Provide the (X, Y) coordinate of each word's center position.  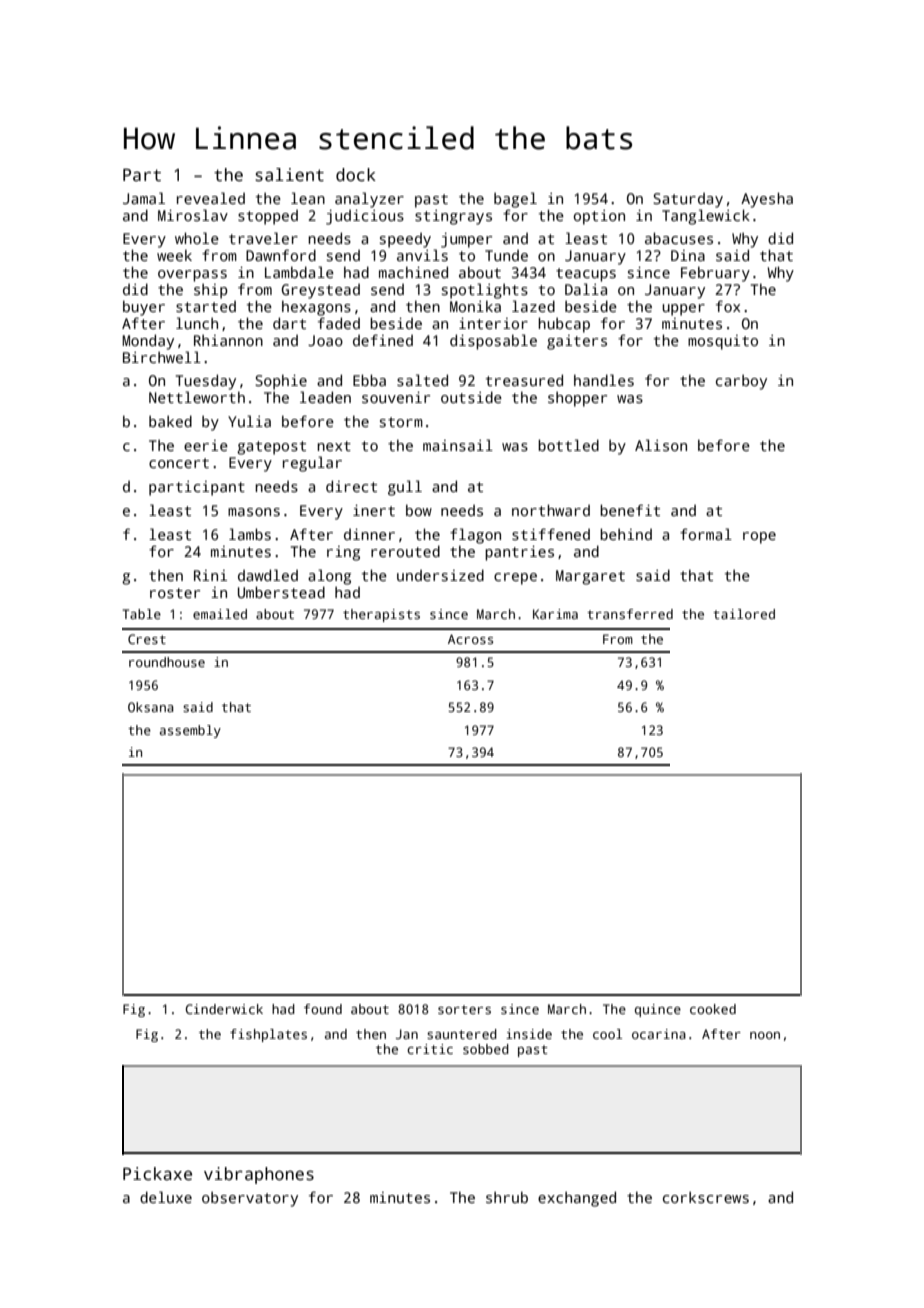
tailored (744, 614)
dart (289, 323)
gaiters (577, 342)
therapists (381, 615)
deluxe (166, 1197)
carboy (741, 382)
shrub (507, 1197)
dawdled (268, 575)
